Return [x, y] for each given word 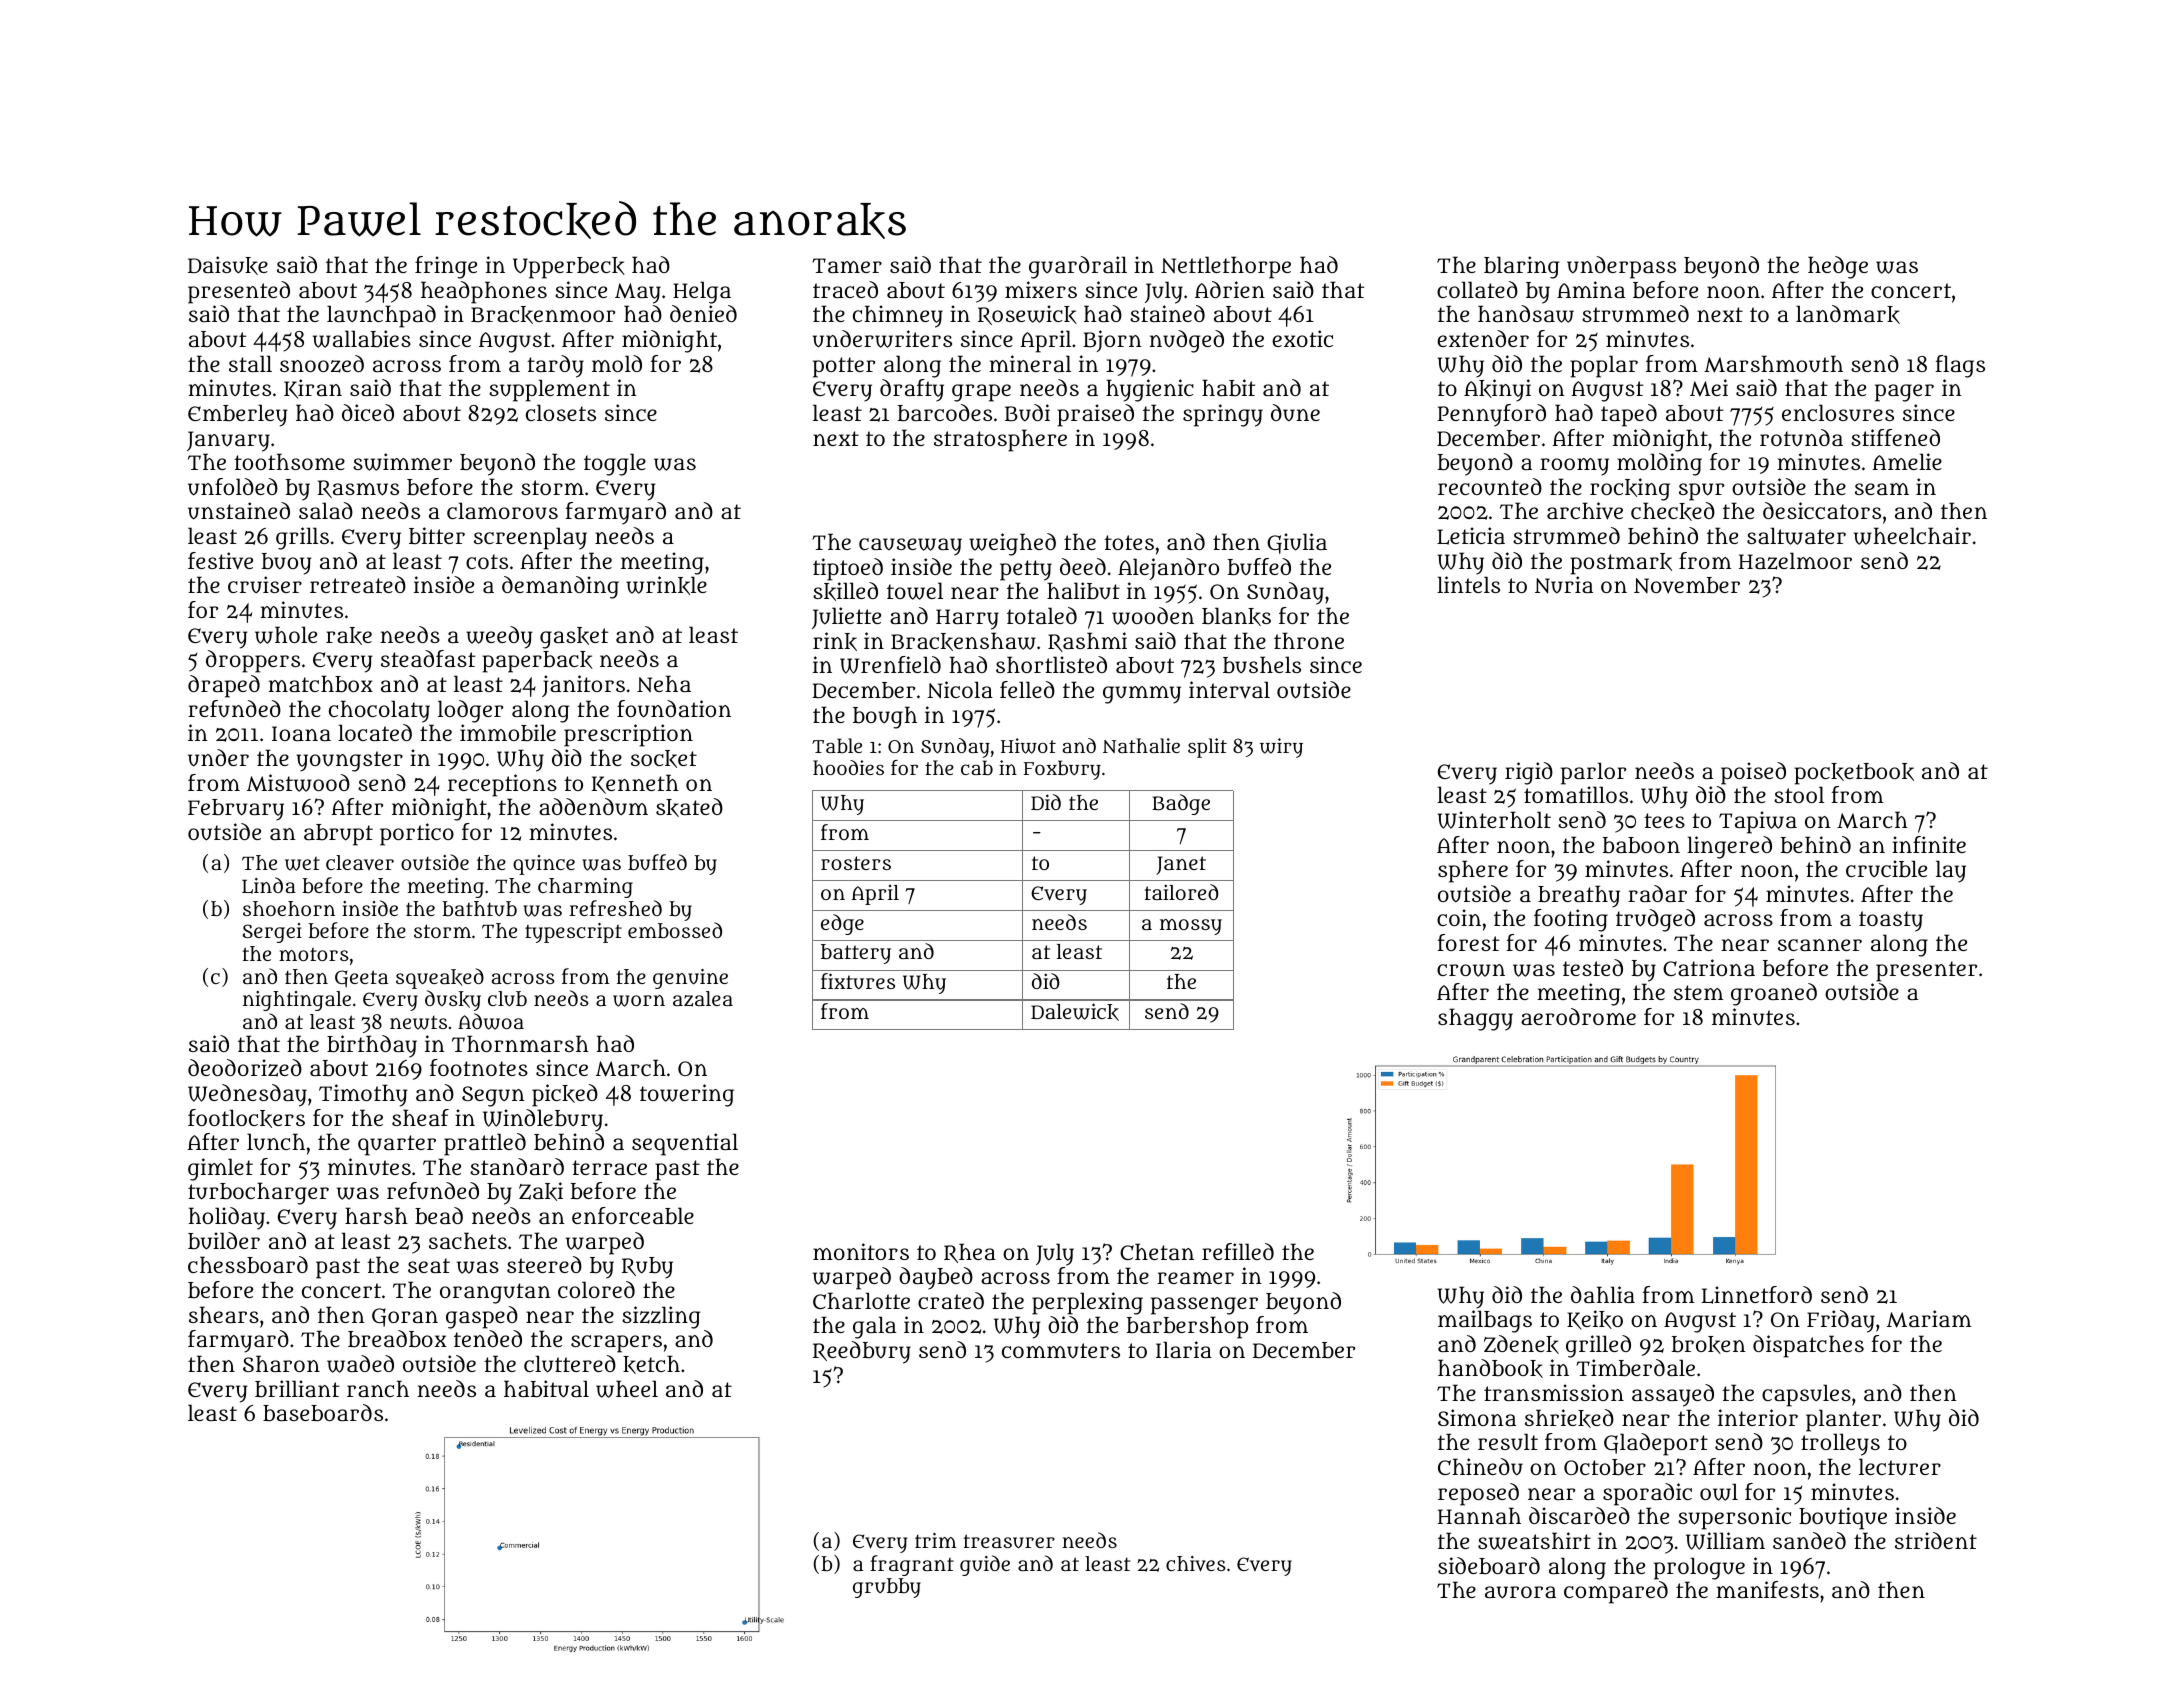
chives [1196, 1564]
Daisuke [228, 265]
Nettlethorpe [1226, 267]
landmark [1848, 314]
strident [1936, 1540]
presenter [1926, 971]
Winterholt [1494, 820]
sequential [685, 1144]
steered [544, 1264]
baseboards [323, 1413]
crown [1471, 970]
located [375, 732]
